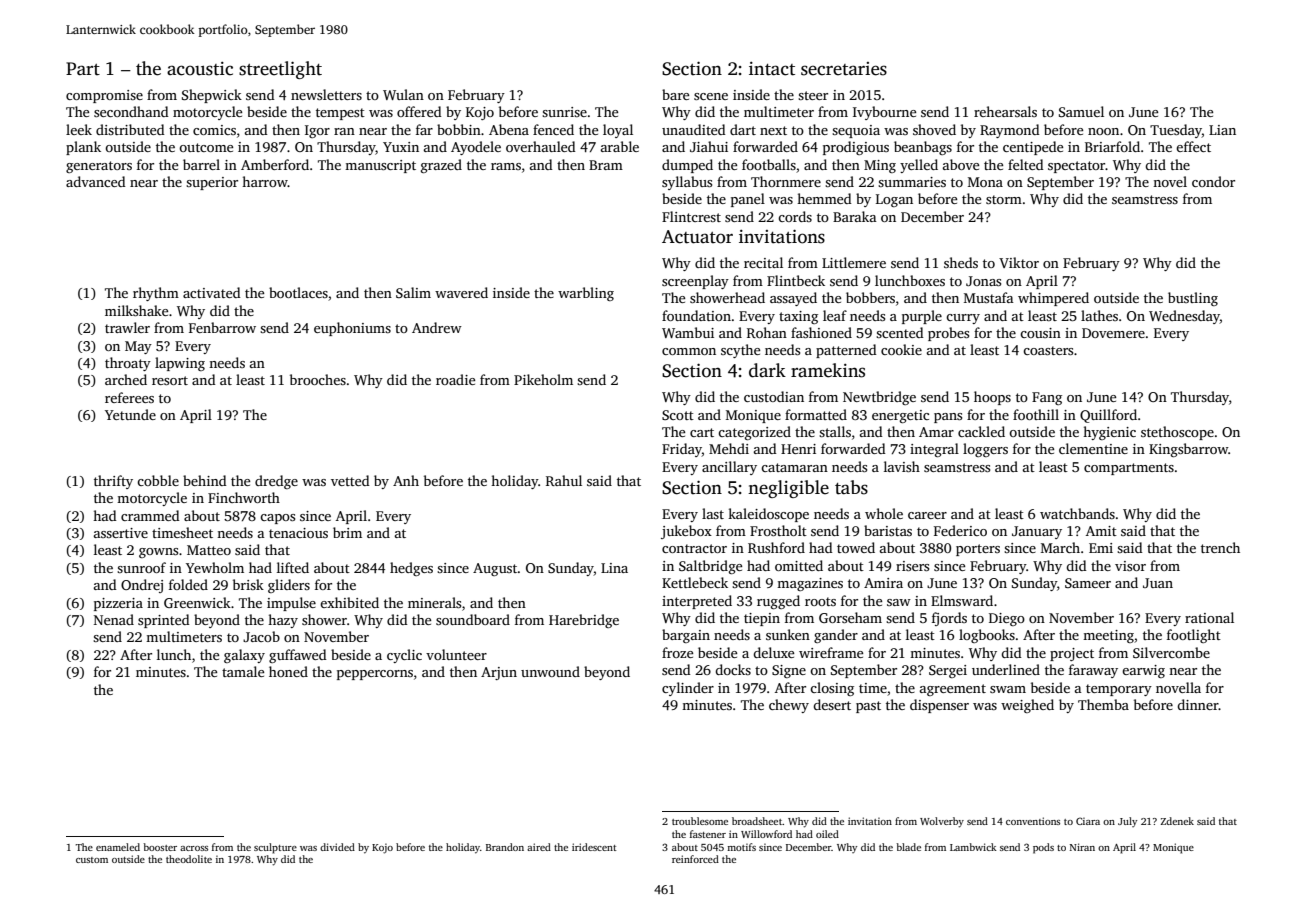 This screenshot has width=1308, height=924. I want to click on bootlaces, so click(298, 292).
